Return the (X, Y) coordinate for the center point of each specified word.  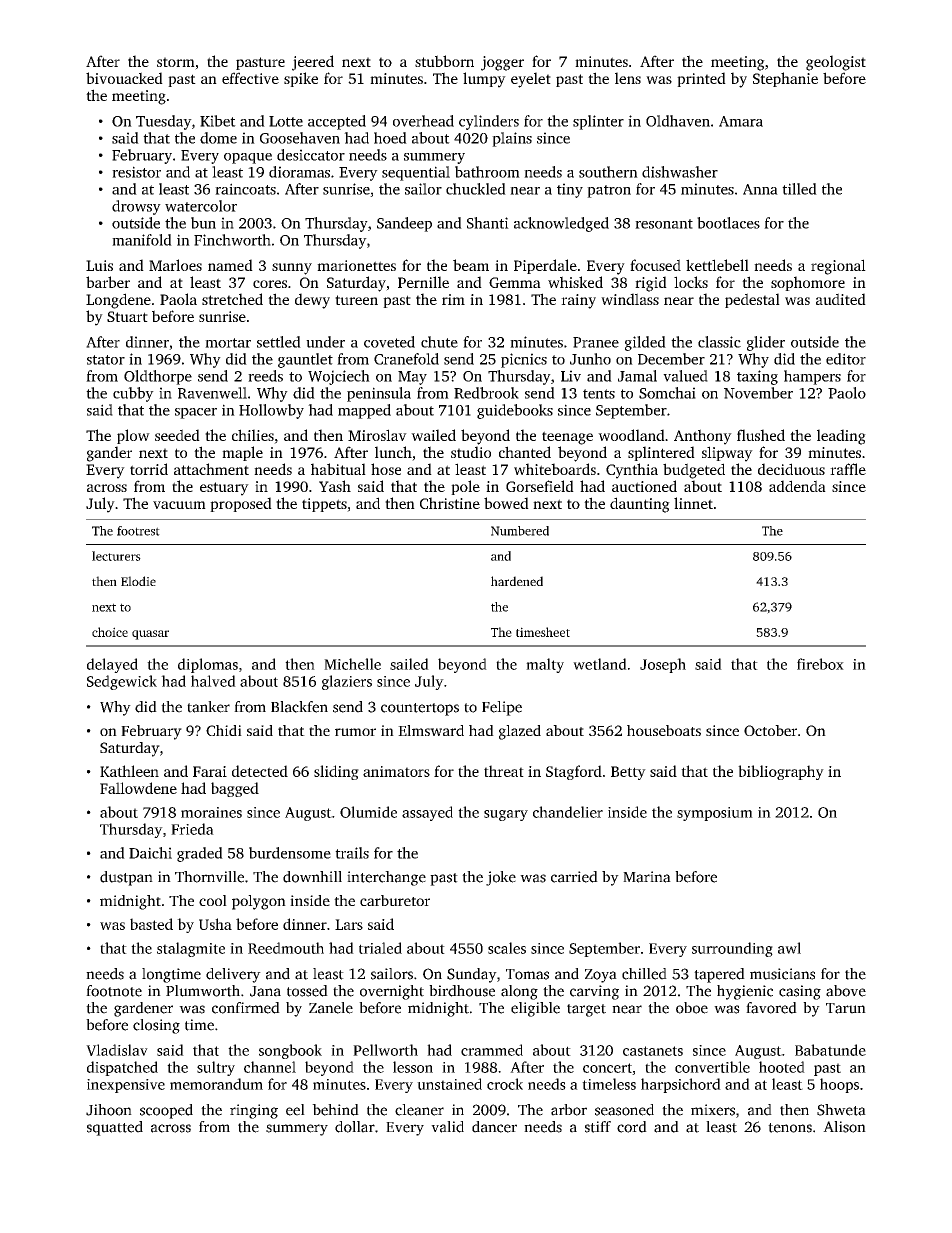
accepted (337, 122)
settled (279, 342)
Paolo (847, 393)
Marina (647, 877)
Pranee (596, 342)
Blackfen (299, 707)
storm (176, 62)
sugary (506, 815)
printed (701, 79)
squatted (115, 1128)
